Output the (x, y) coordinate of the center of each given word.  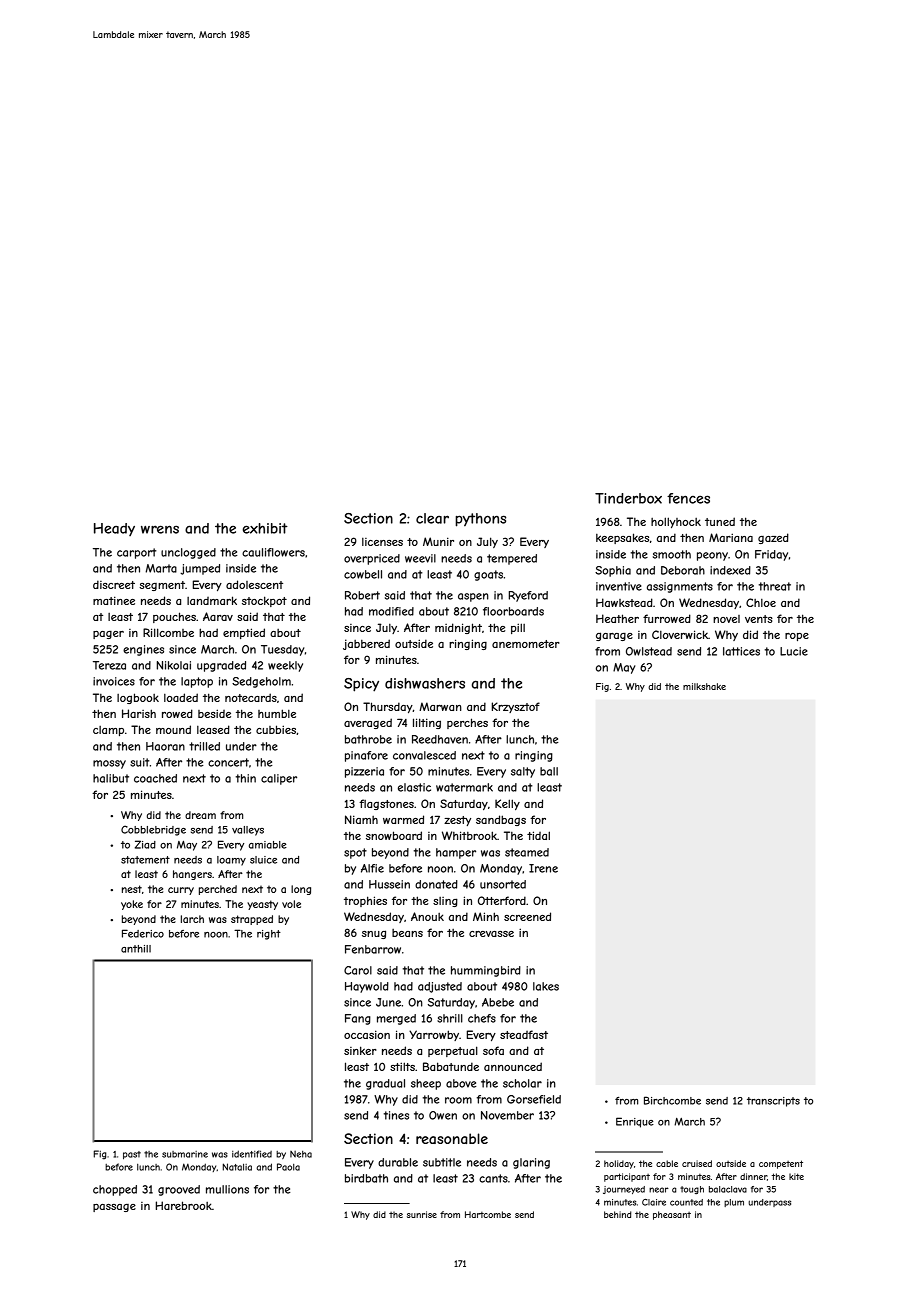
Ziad (145, 844)
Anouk (427, 916)
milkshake (704, 686)
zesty (457, 821)
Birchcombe (672, 1100)
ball (549, 771)
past (132, 1155)
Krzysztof (516, 707)
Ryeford (528, 596)
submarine (185, 1154)
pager (108, 635)
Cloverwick (680, 634)
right (269, 935)
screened (527, 916)
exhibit (265, 528)
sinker (360, 1050)
